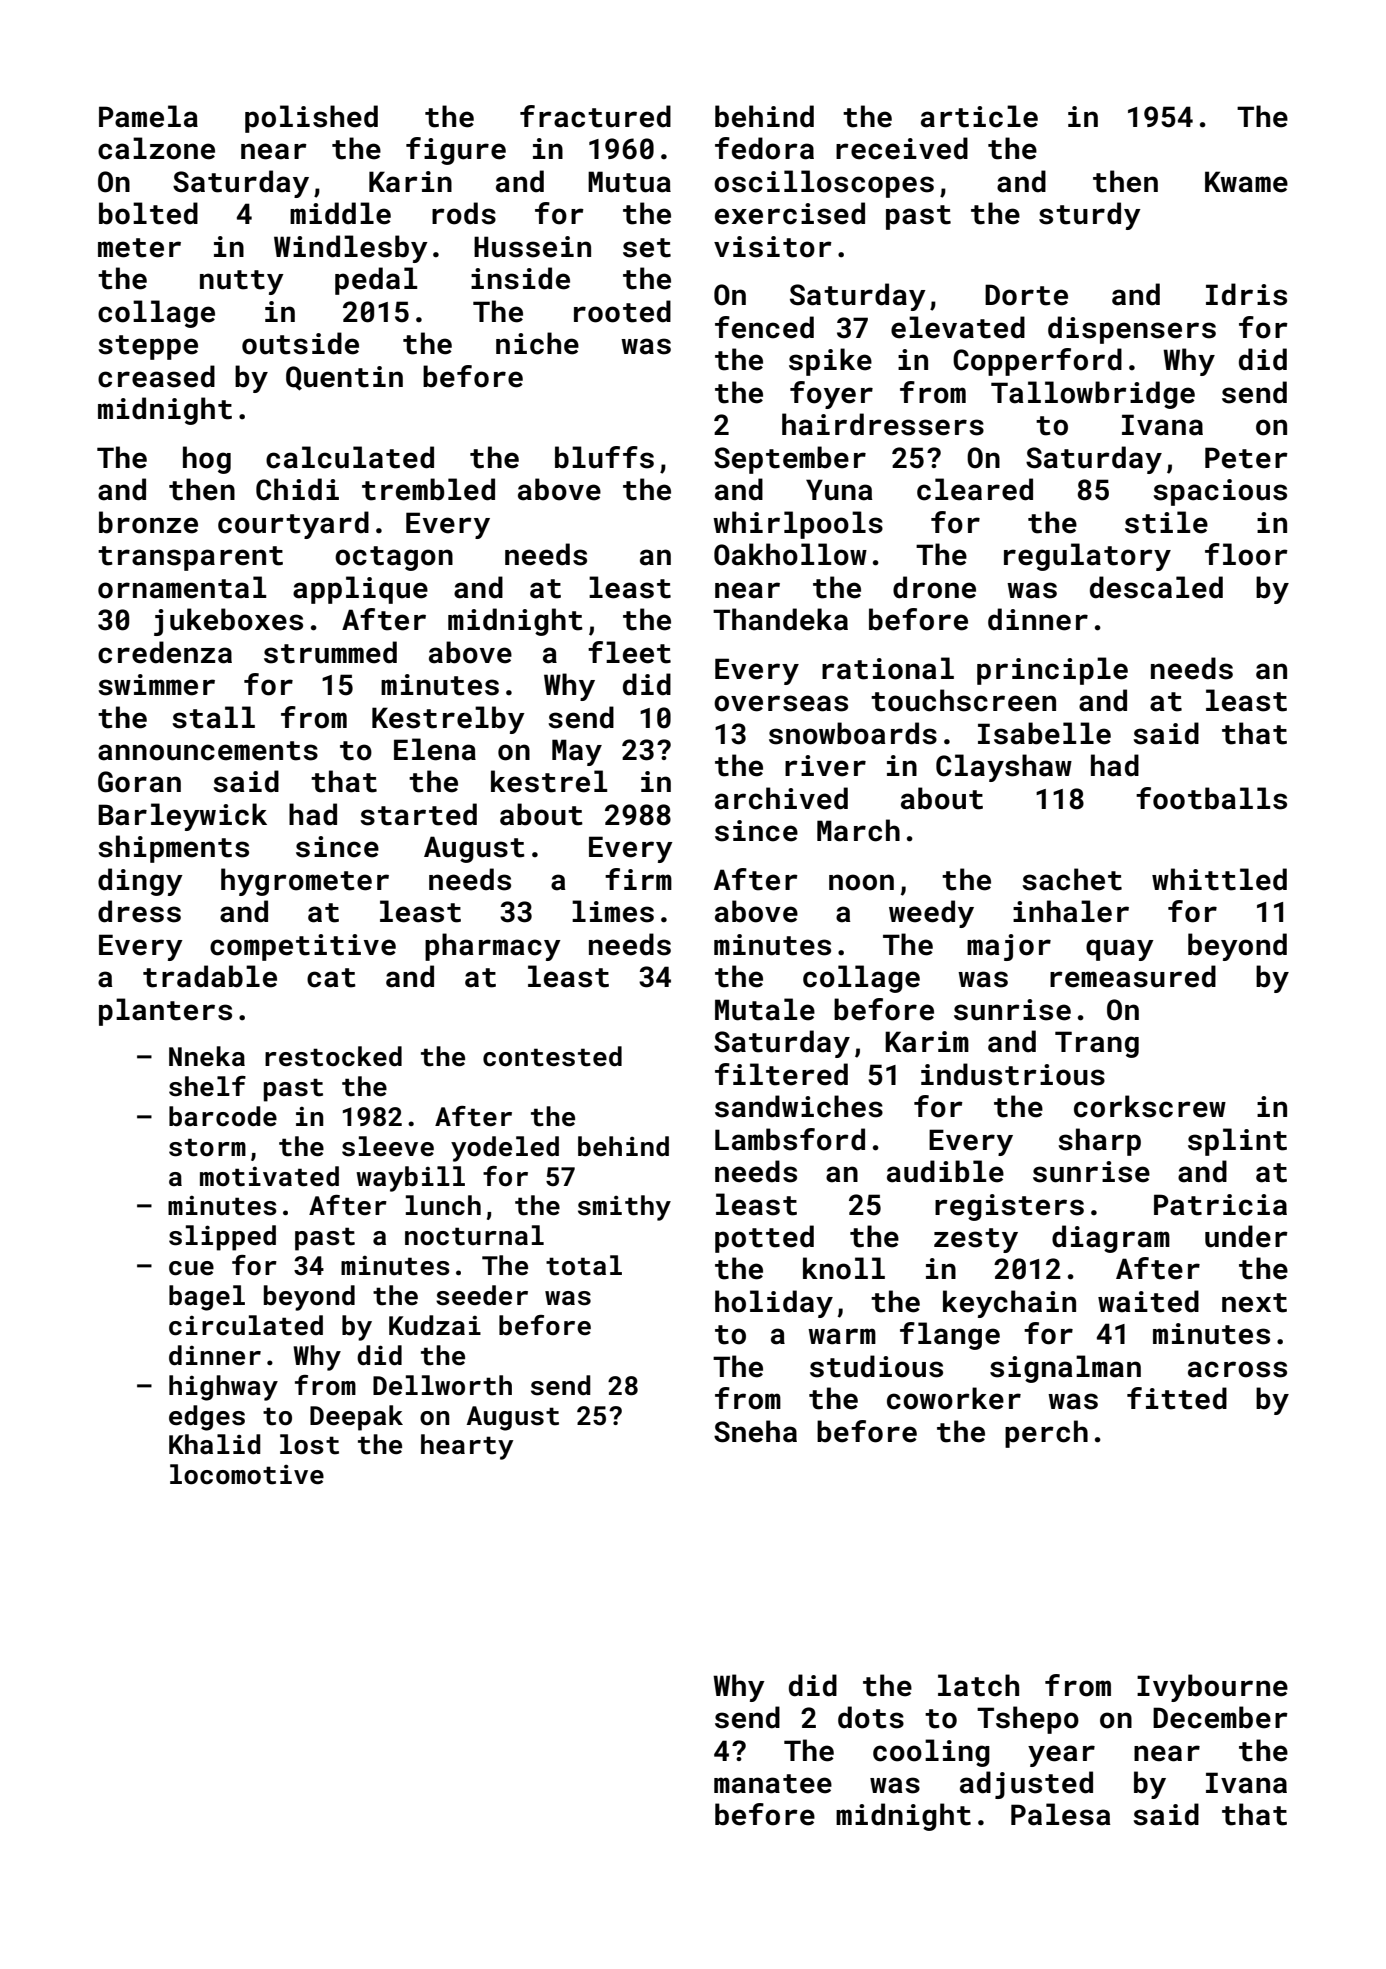  What do you see at coordinates (191, 1268) in the screenshot?
I see `cue` at bounding box center [191, 1268].
